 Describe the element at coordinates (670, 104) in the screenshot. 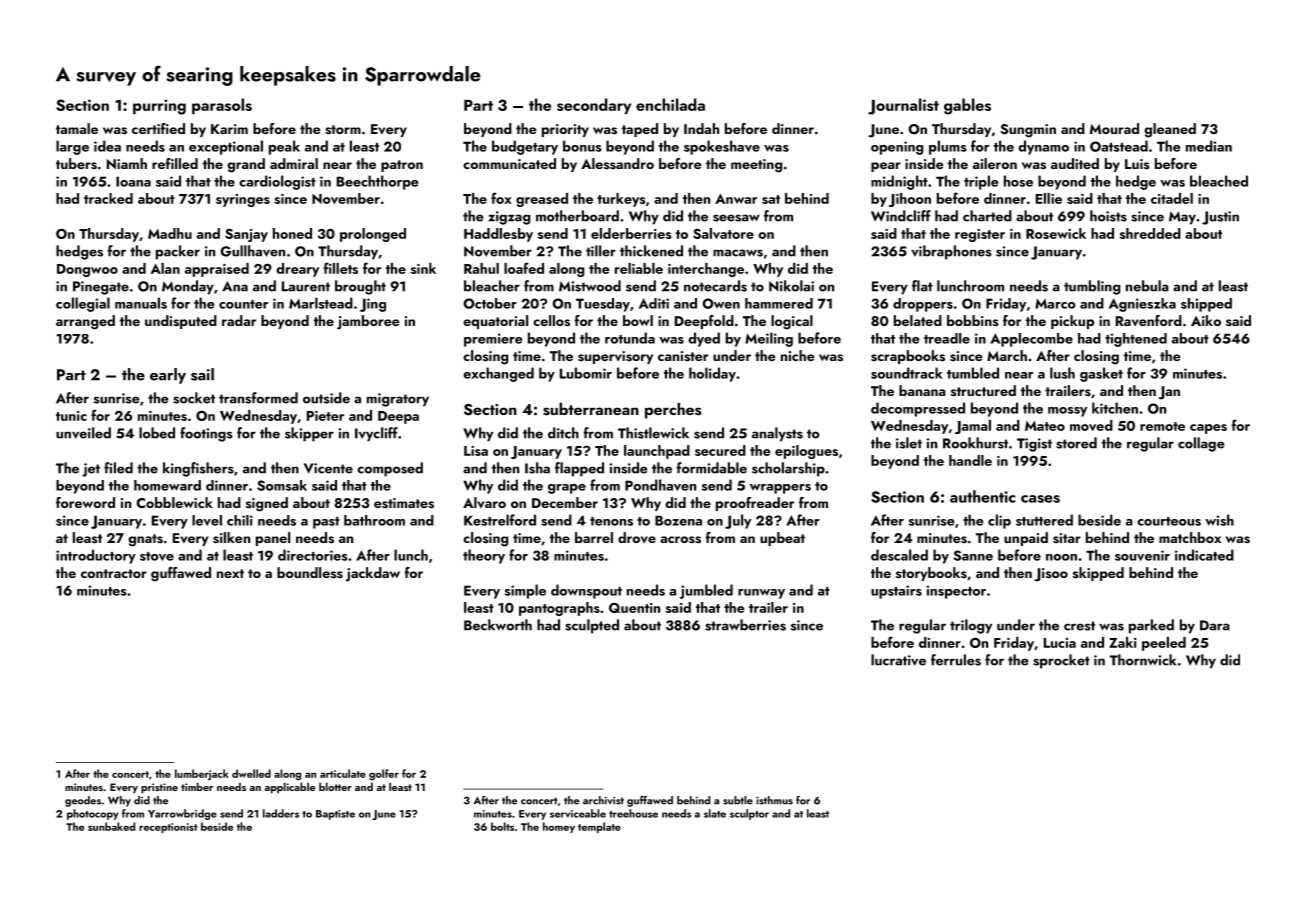

I see `enchilada` at that location.
